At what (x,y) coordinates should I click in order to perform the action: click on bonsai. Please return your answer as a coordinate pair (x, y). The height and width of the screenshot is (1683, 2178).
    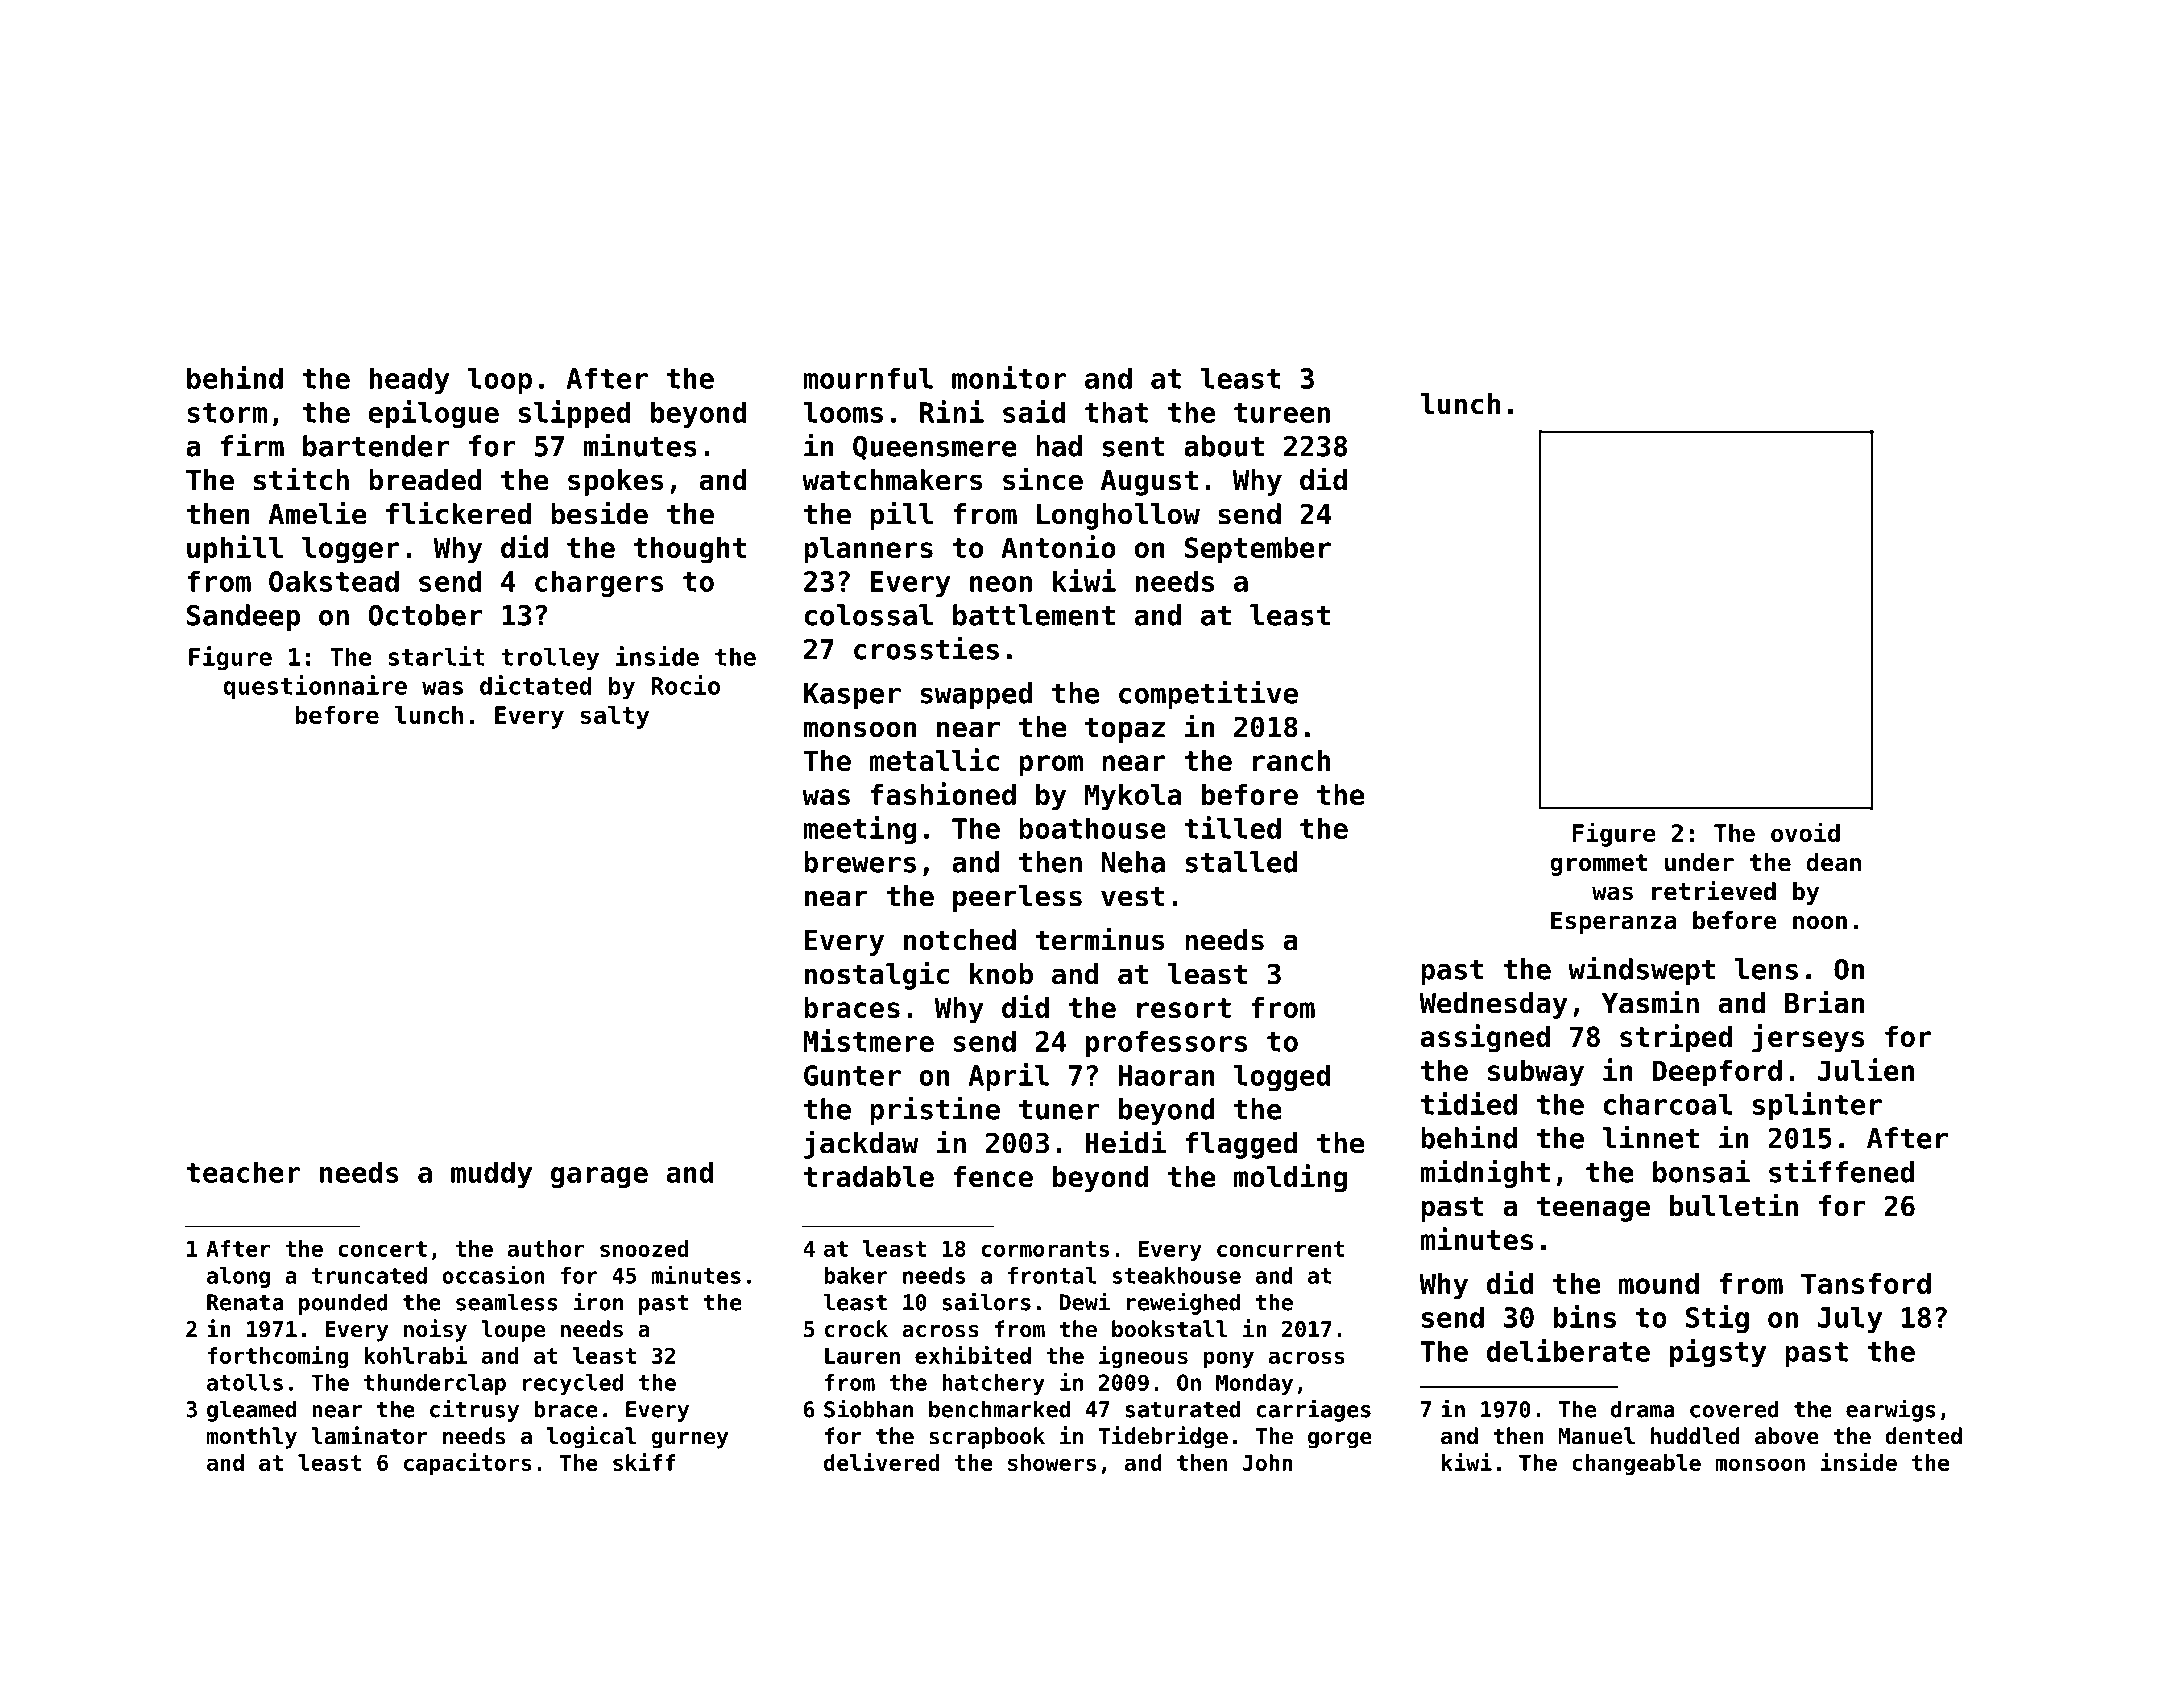
    Looking at the image, I should click on (1701, 1171).
